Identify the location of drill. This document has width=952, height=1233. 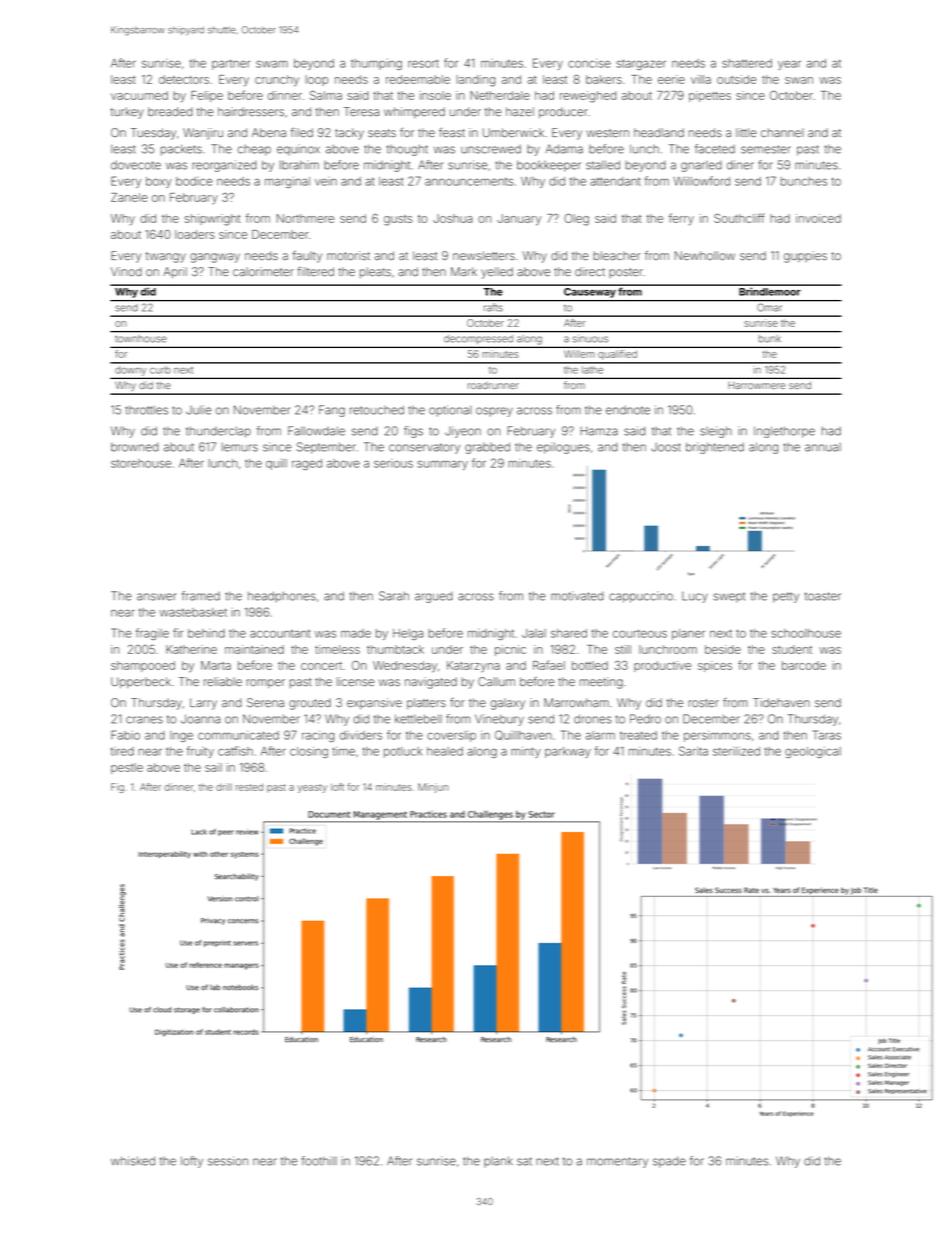
(224, 787).
